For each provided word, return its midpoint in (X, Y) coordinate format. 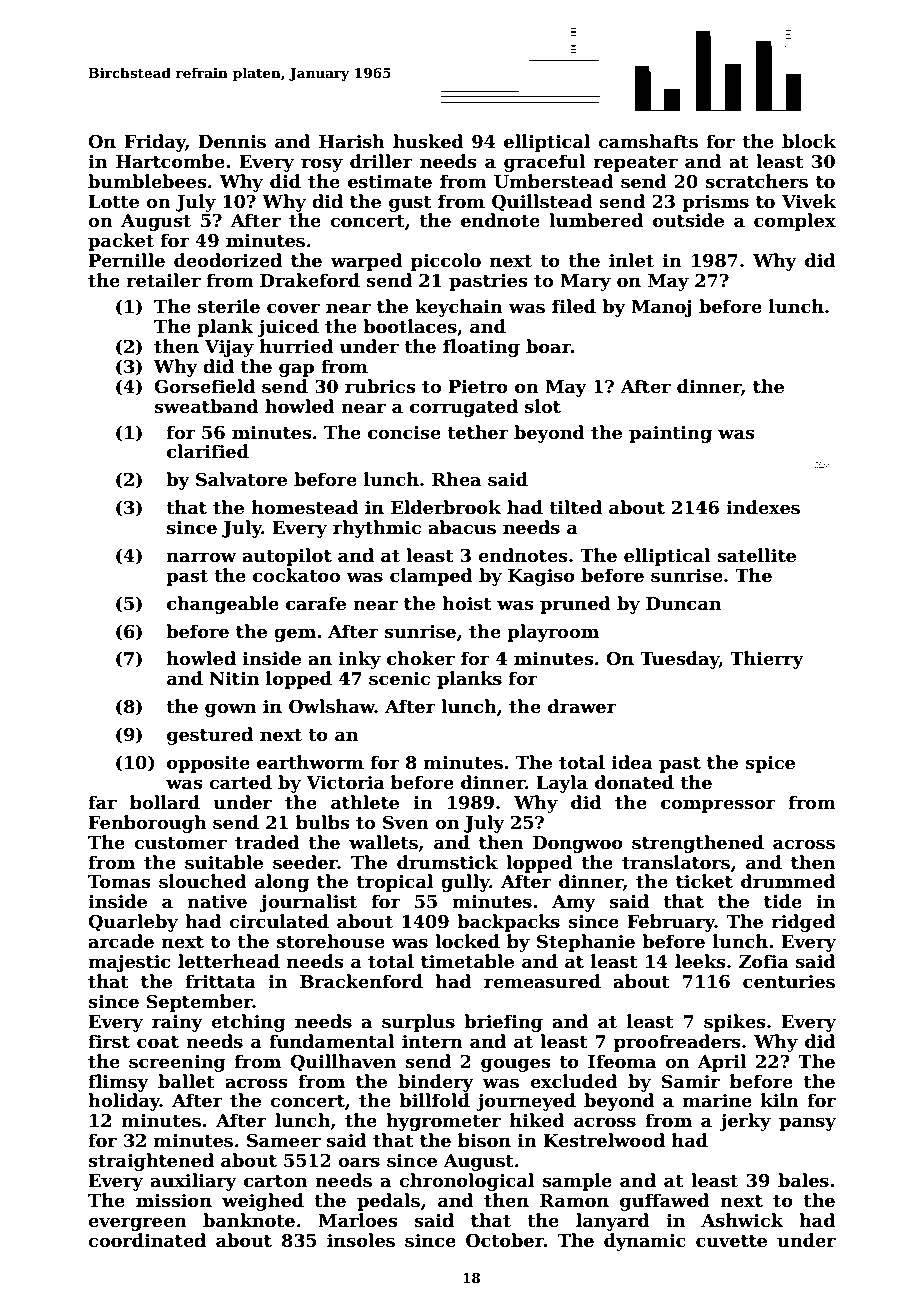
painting (670, 434)
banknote (249, 1220)
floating (481, 348)
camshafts (648, 141)
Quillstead (542, 202)
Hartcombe (170, 161)
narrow (202, 557)
